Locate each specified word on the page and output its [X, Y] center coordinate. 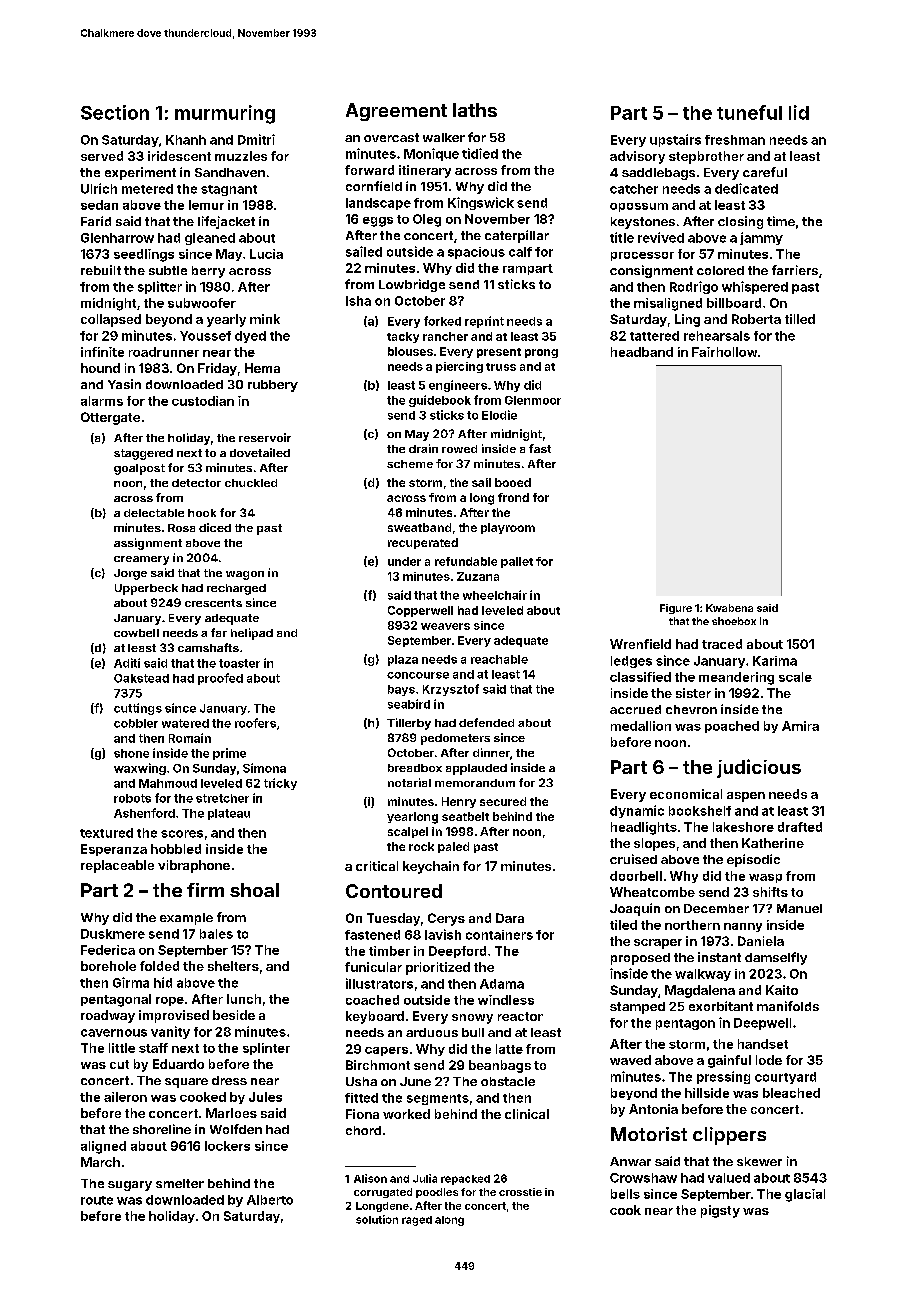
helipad [252, 634]
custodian [203, 401]
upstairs [675, 140]
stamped [637, 1008]
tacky [403, 337]
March [100, 1162]
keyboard [375, 1017]
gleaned [210, 239]
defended [486, 722]
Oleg [427, 220]
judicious [759, 768]
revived [661, 237]
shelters [233, 966]
